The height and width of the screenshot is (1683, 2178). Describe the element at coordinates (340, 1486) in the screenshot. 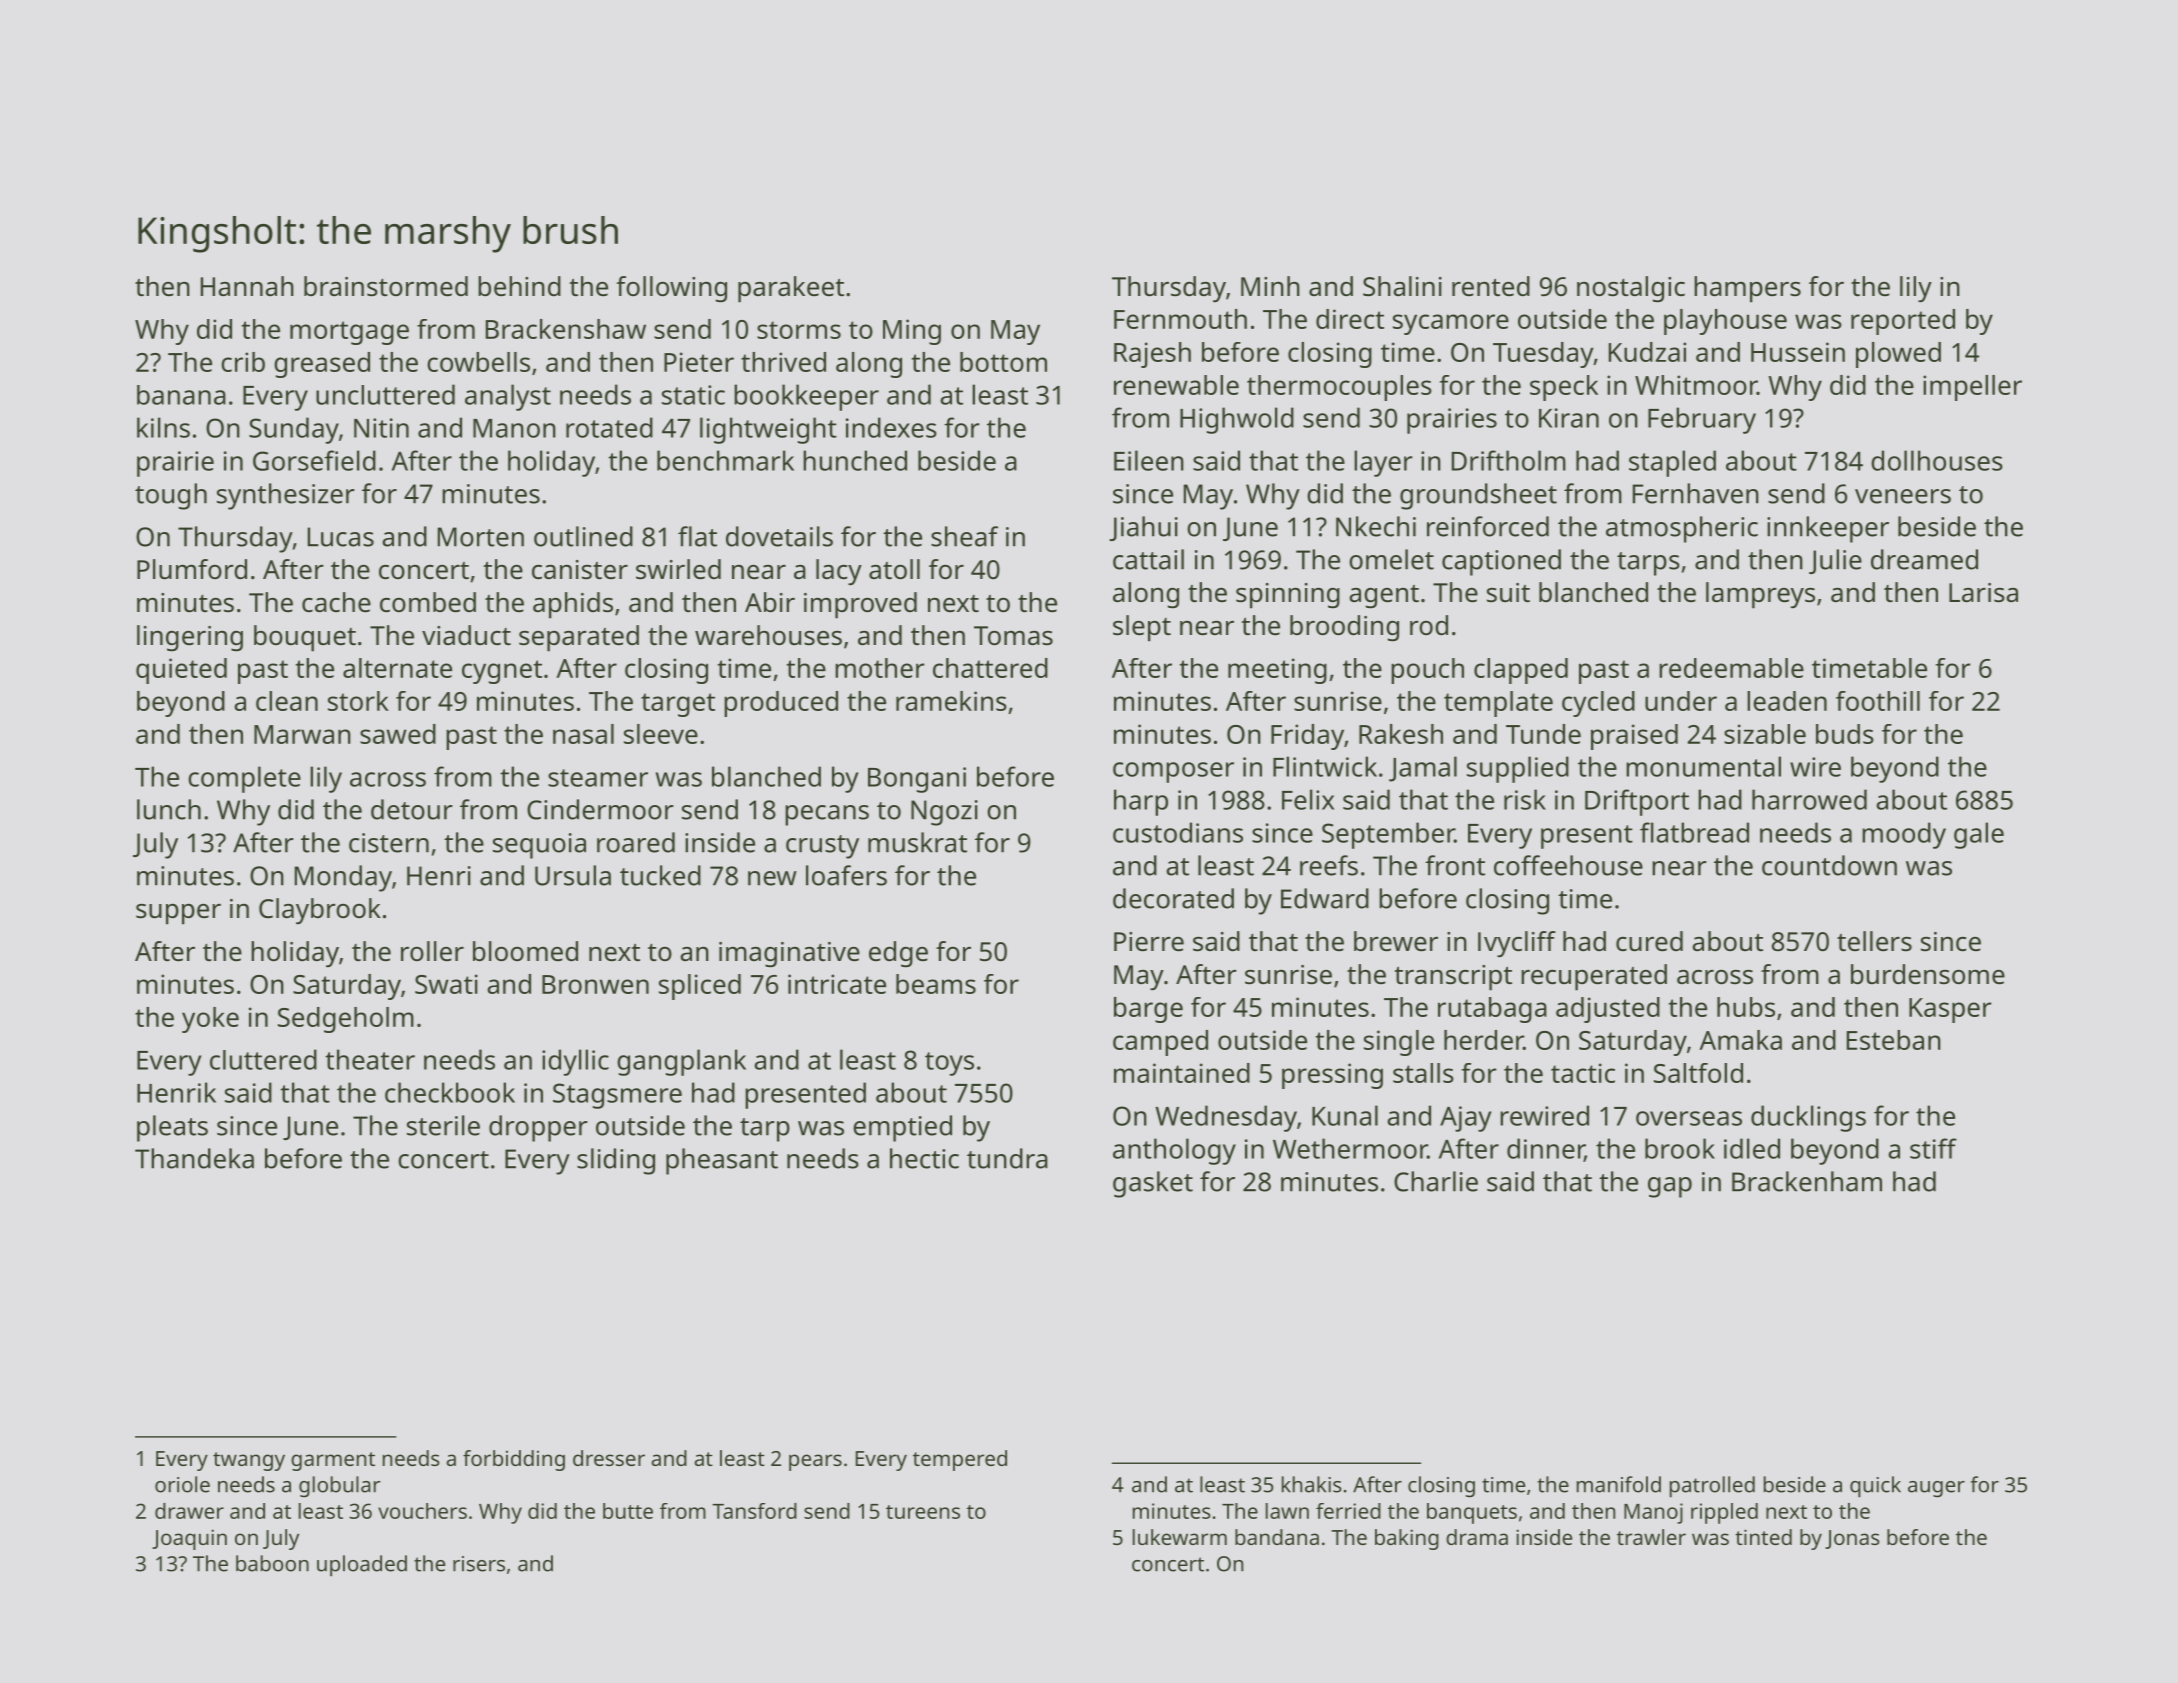

I see `globular` at that location.
